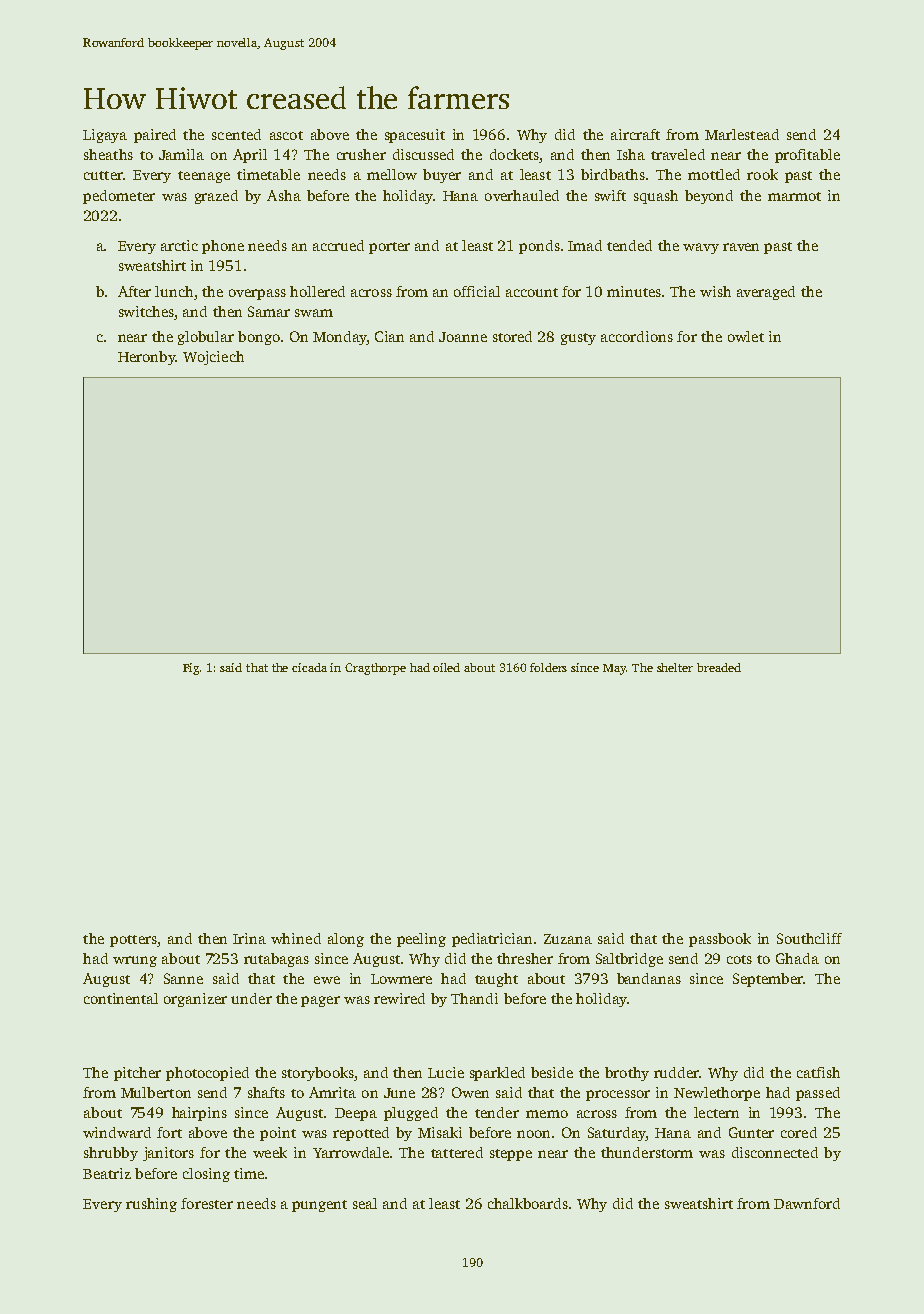  What do you see at coordinates (206, 338) in the document?
I see `globular` at bounding box center [206, 338].
